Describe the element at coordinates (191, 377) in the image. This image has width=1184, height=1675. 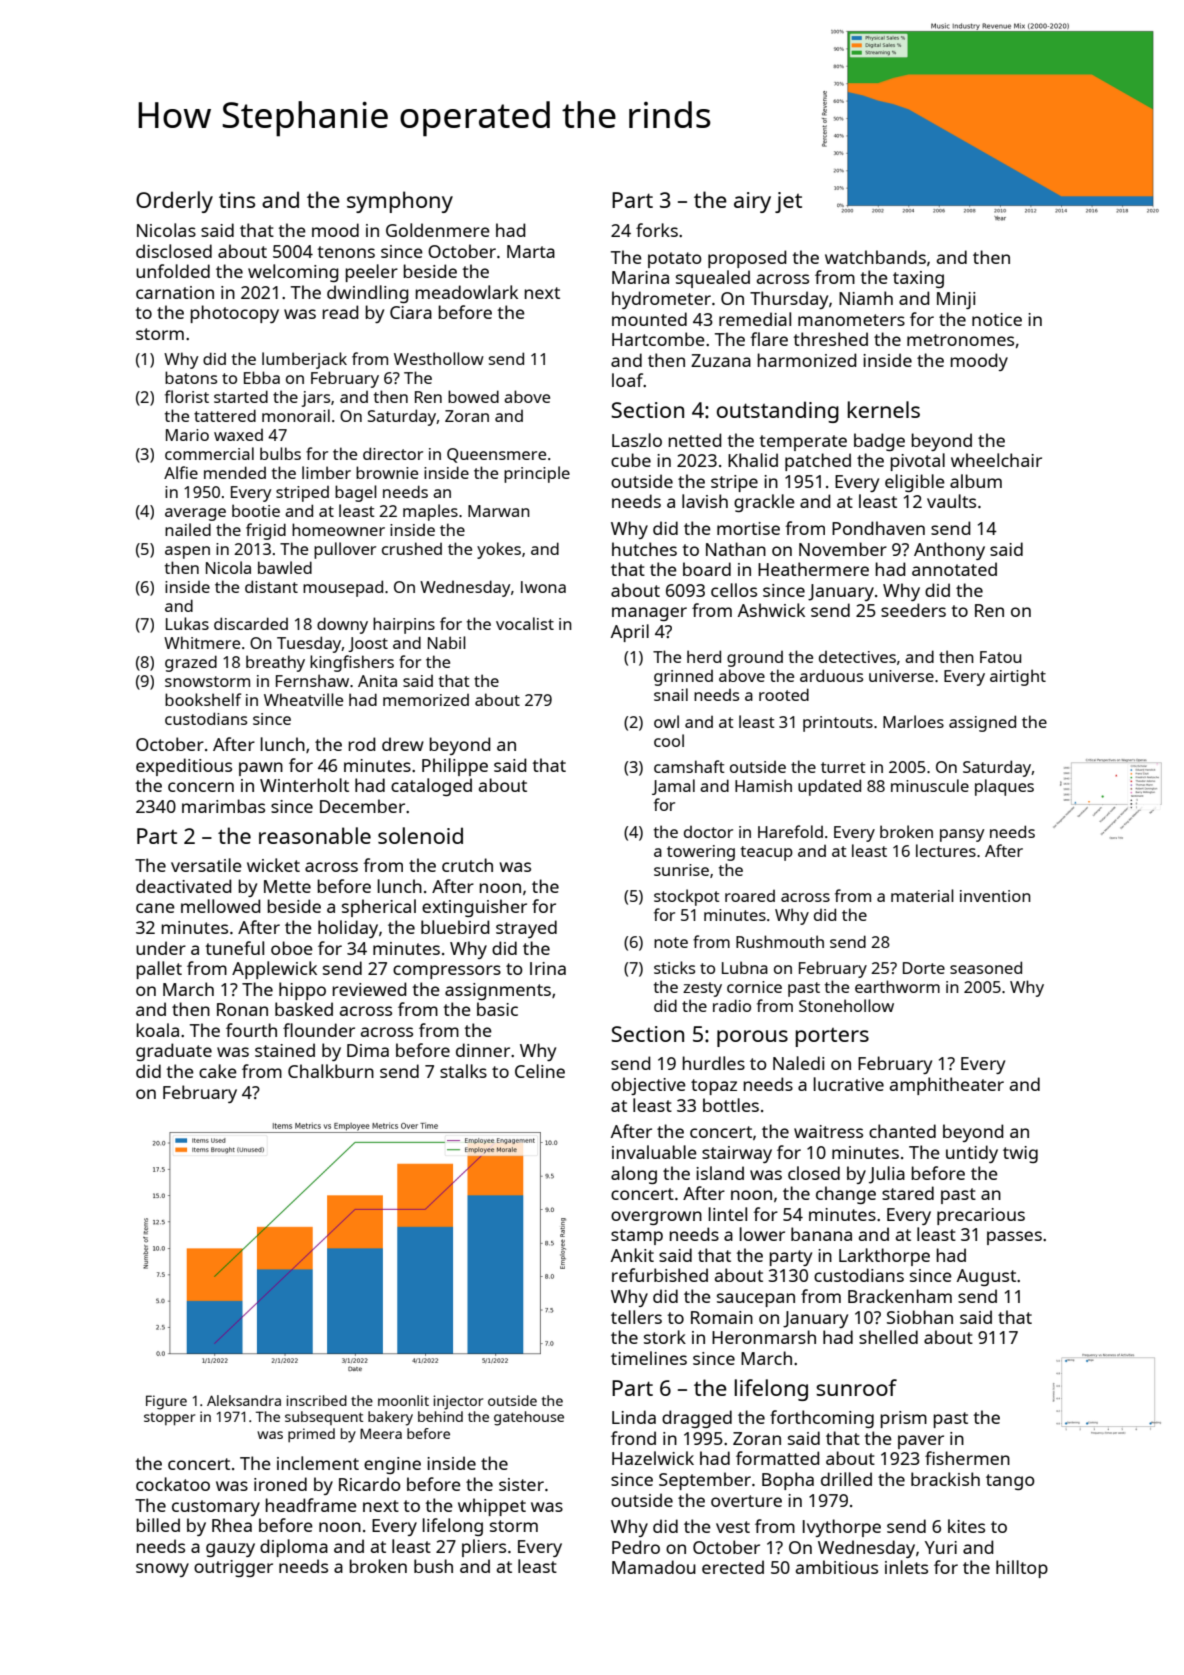
I see `batons` at that location.
